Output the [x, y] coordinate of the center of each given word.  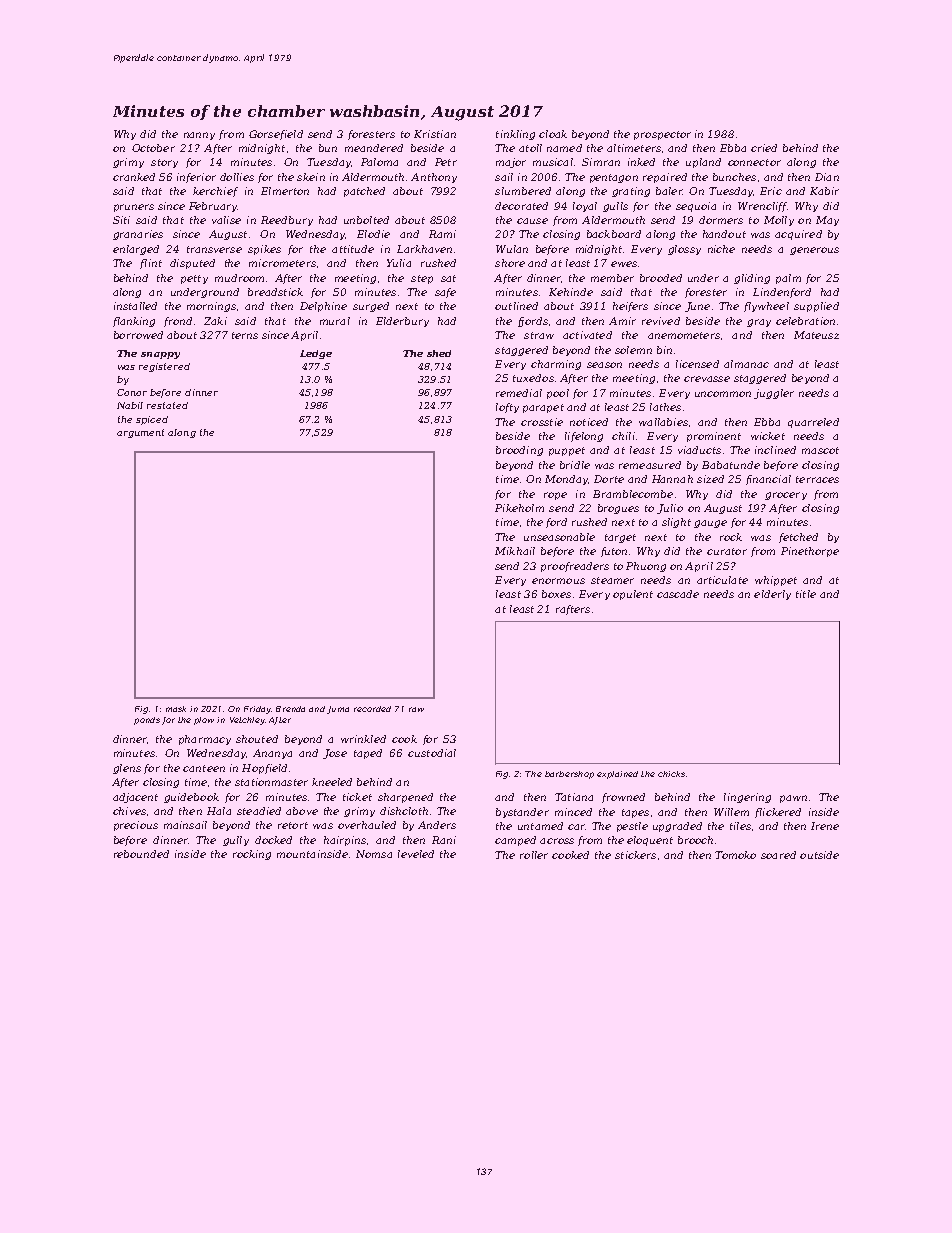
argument [140, 433]
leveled [416, 854]
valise [226, 220]
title [806, 594]
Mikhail [515, 551]
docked [273, 840]
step [422, 279]
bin [664, 350]
